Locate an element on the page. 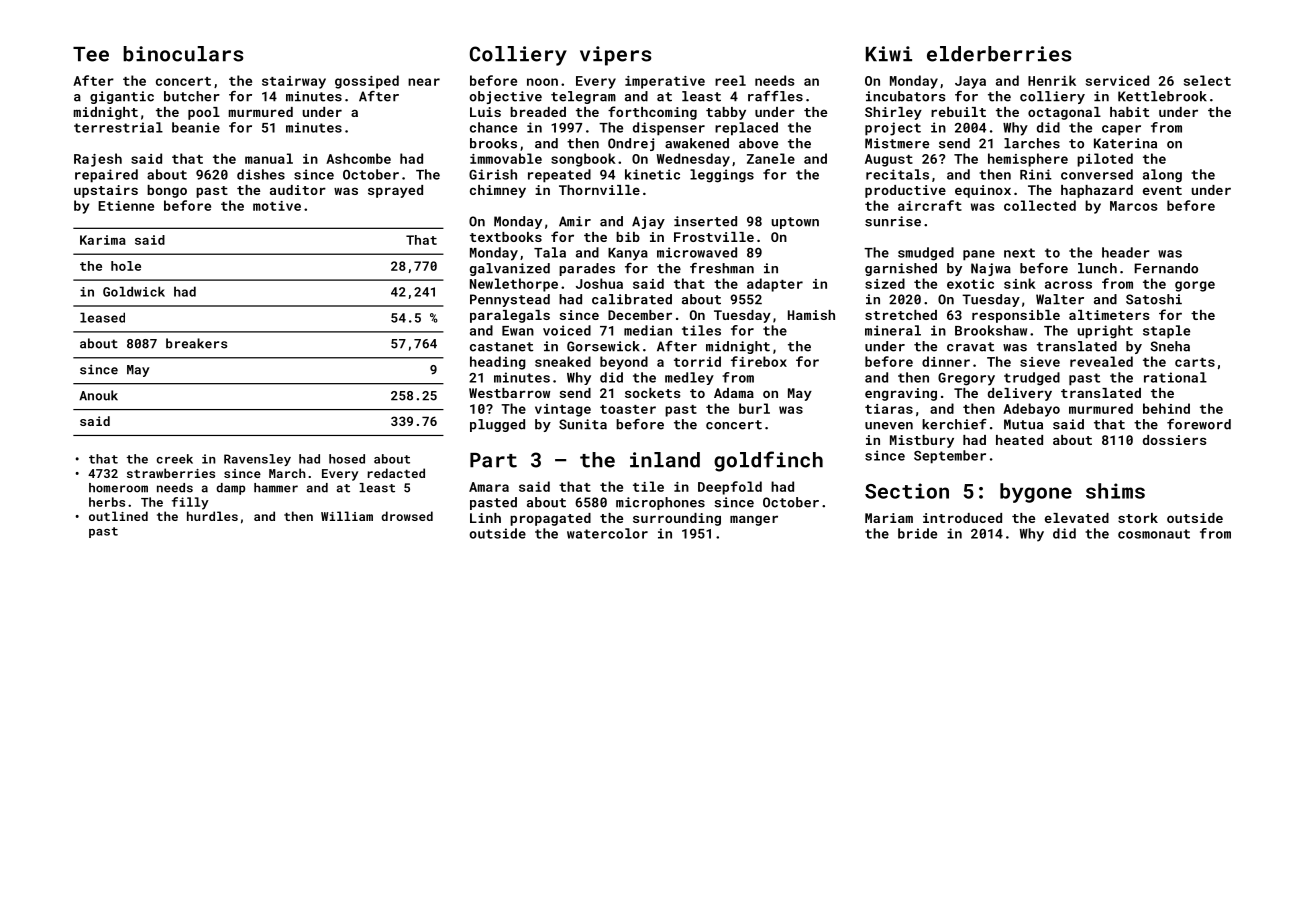  Karima is located at coordinates (103, 240).
